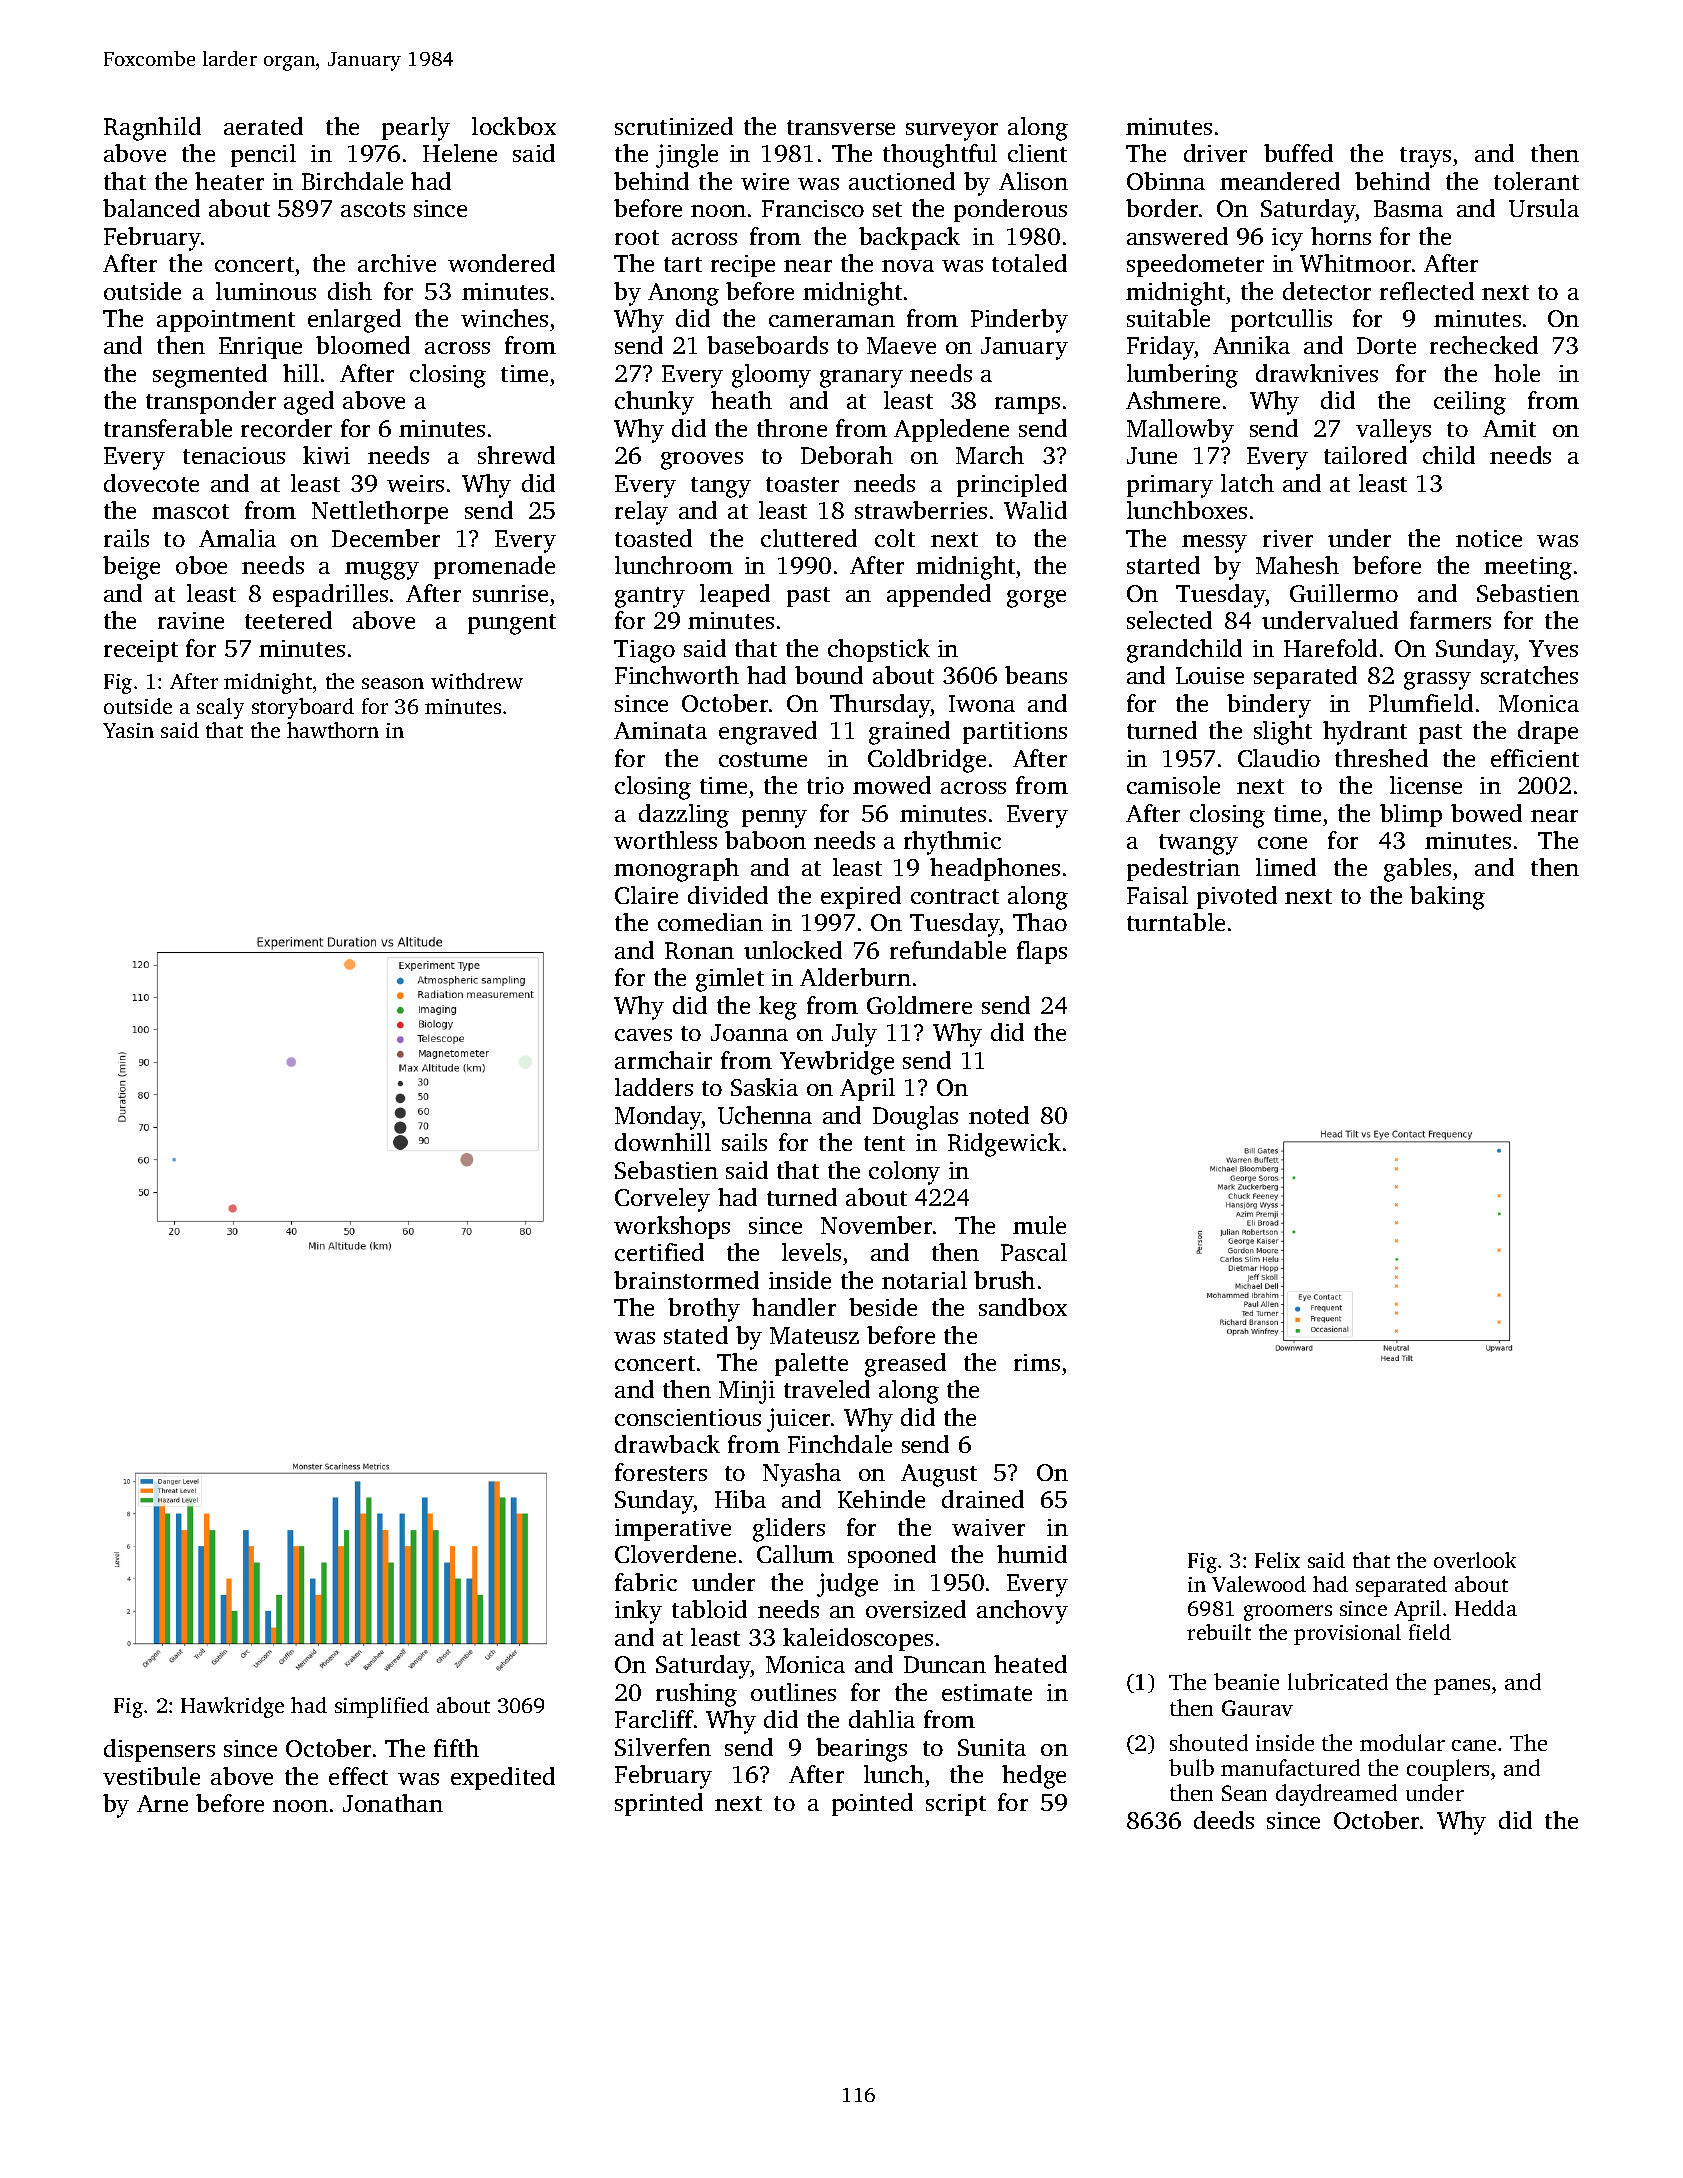 Image resolution: width=1683 pixels, height=2178 pixels. Describe the element at coordinates (151, 1776) in the screenshot. I see `vestibule` at that location.
